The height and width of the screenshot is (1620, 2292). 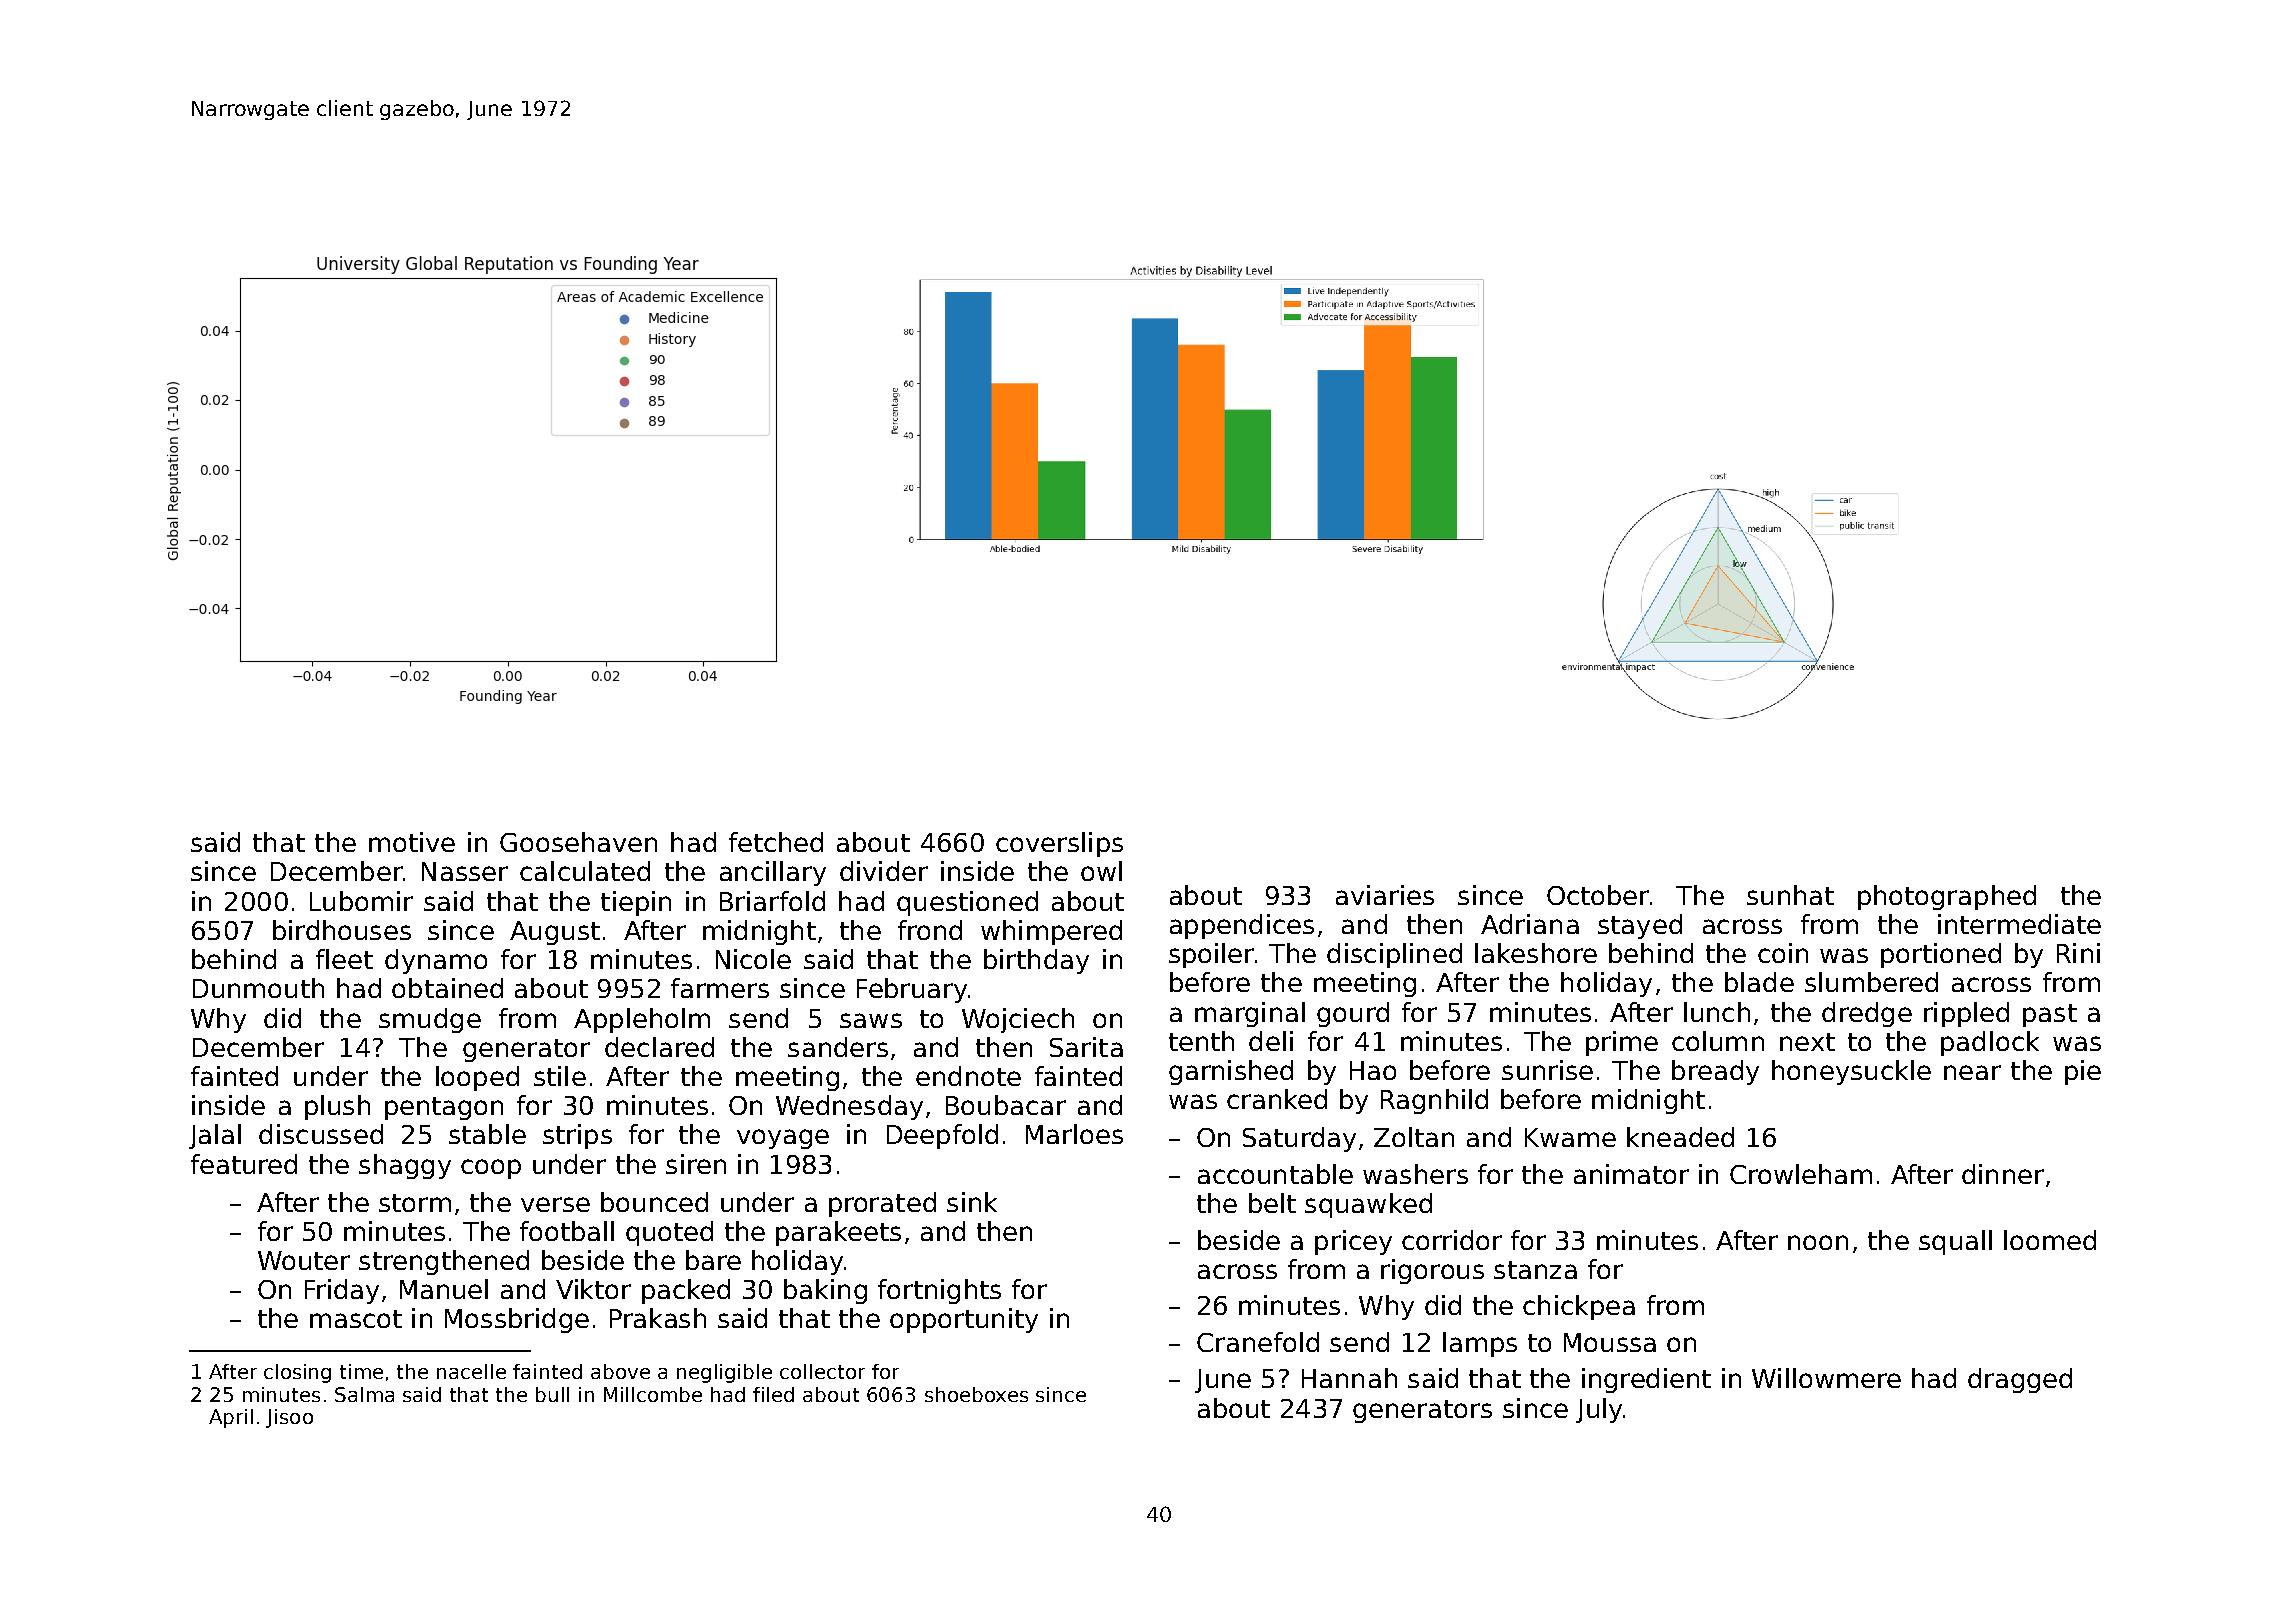 I want to click on birdhouses, so click(x=342, y=930).
